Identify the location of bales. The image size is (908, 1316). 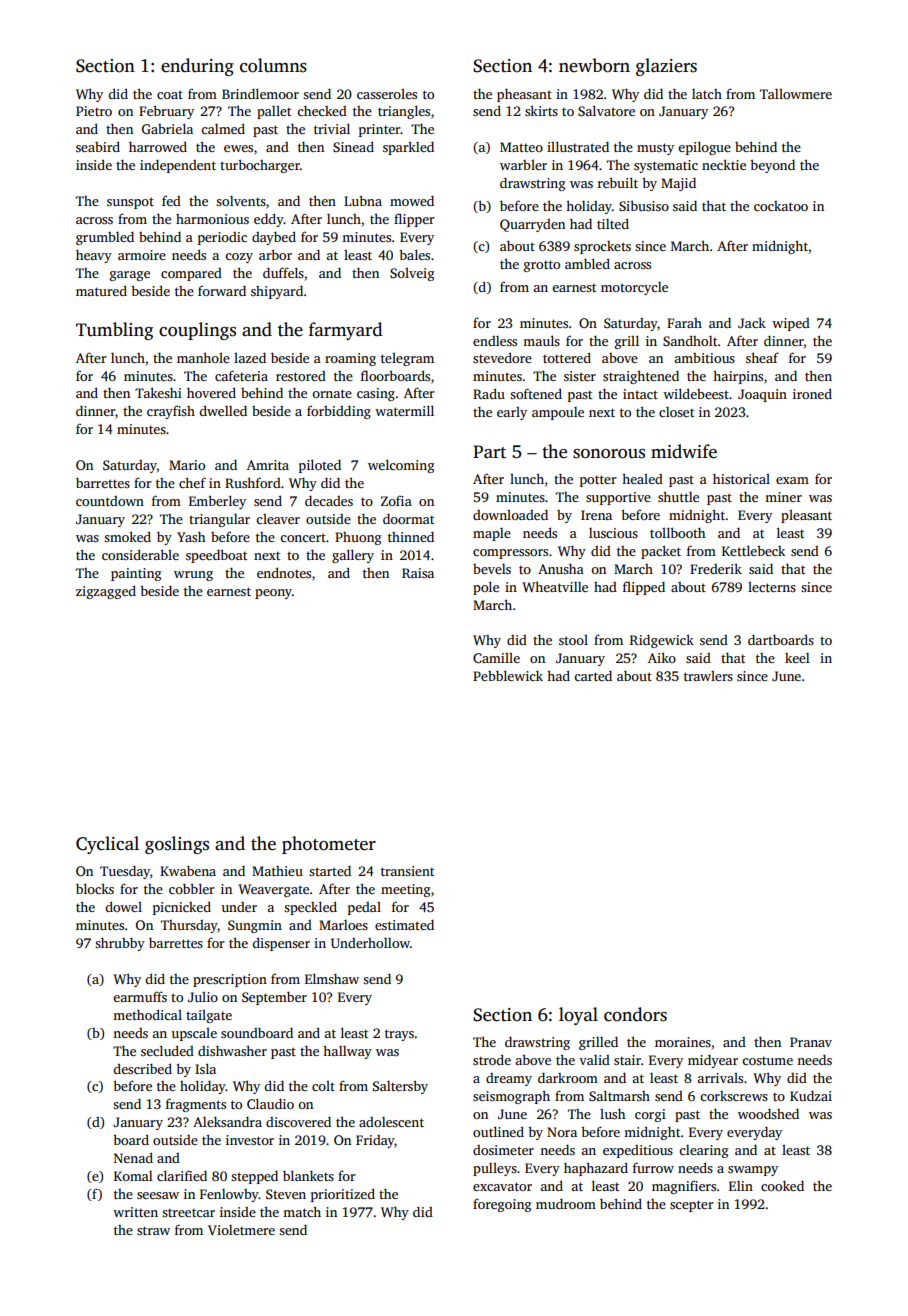
(414, 254).
